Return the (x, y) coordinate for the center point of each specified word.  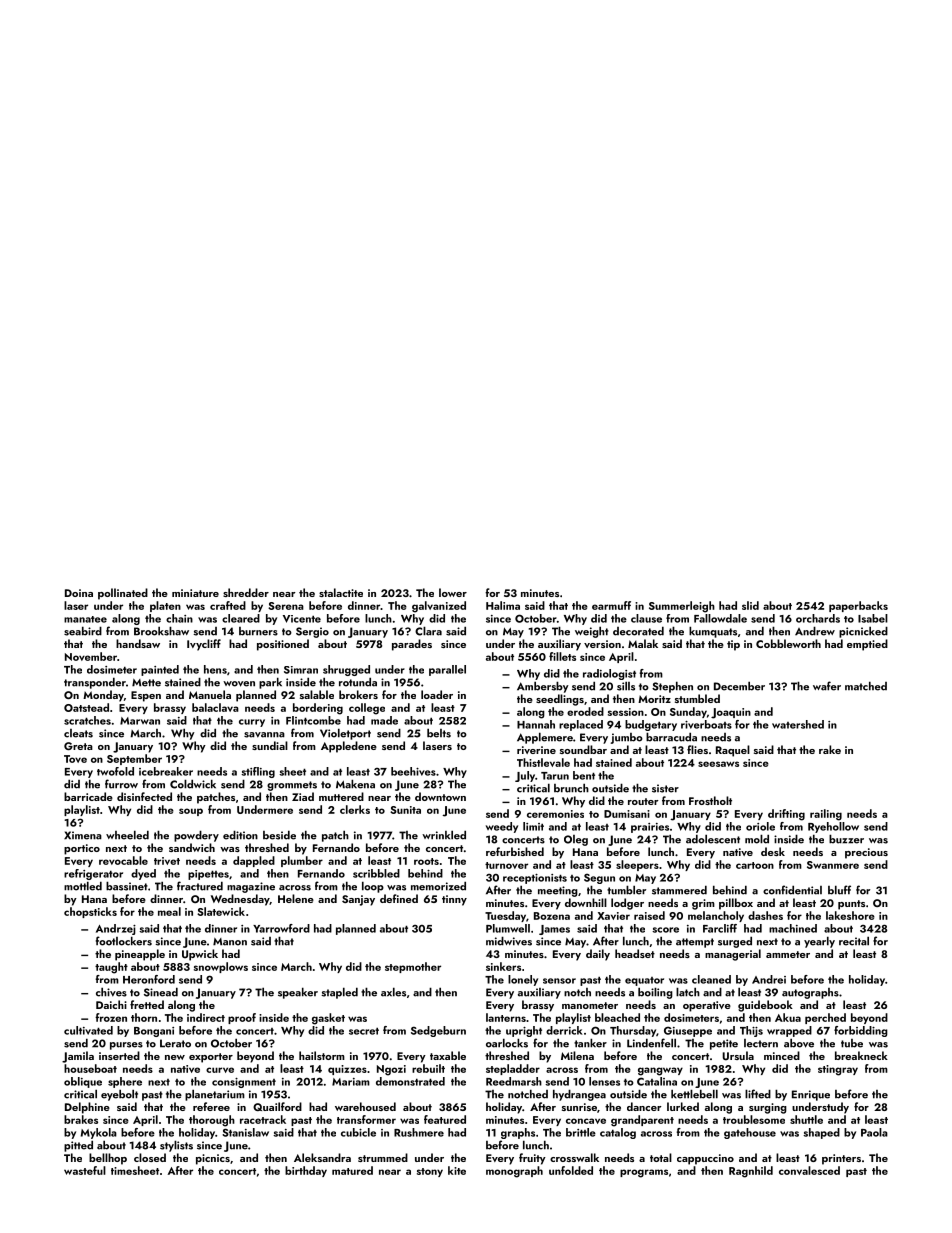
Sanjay (358, 900)
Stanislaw (245, 1132)
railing (826, 815)
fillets (562, 656)
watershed (798, 724)
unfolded (571, 1170)
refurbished (515, 851)
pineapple (140, 955)
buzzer (846, 839)
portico (82, 849)
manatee (85, 619)
